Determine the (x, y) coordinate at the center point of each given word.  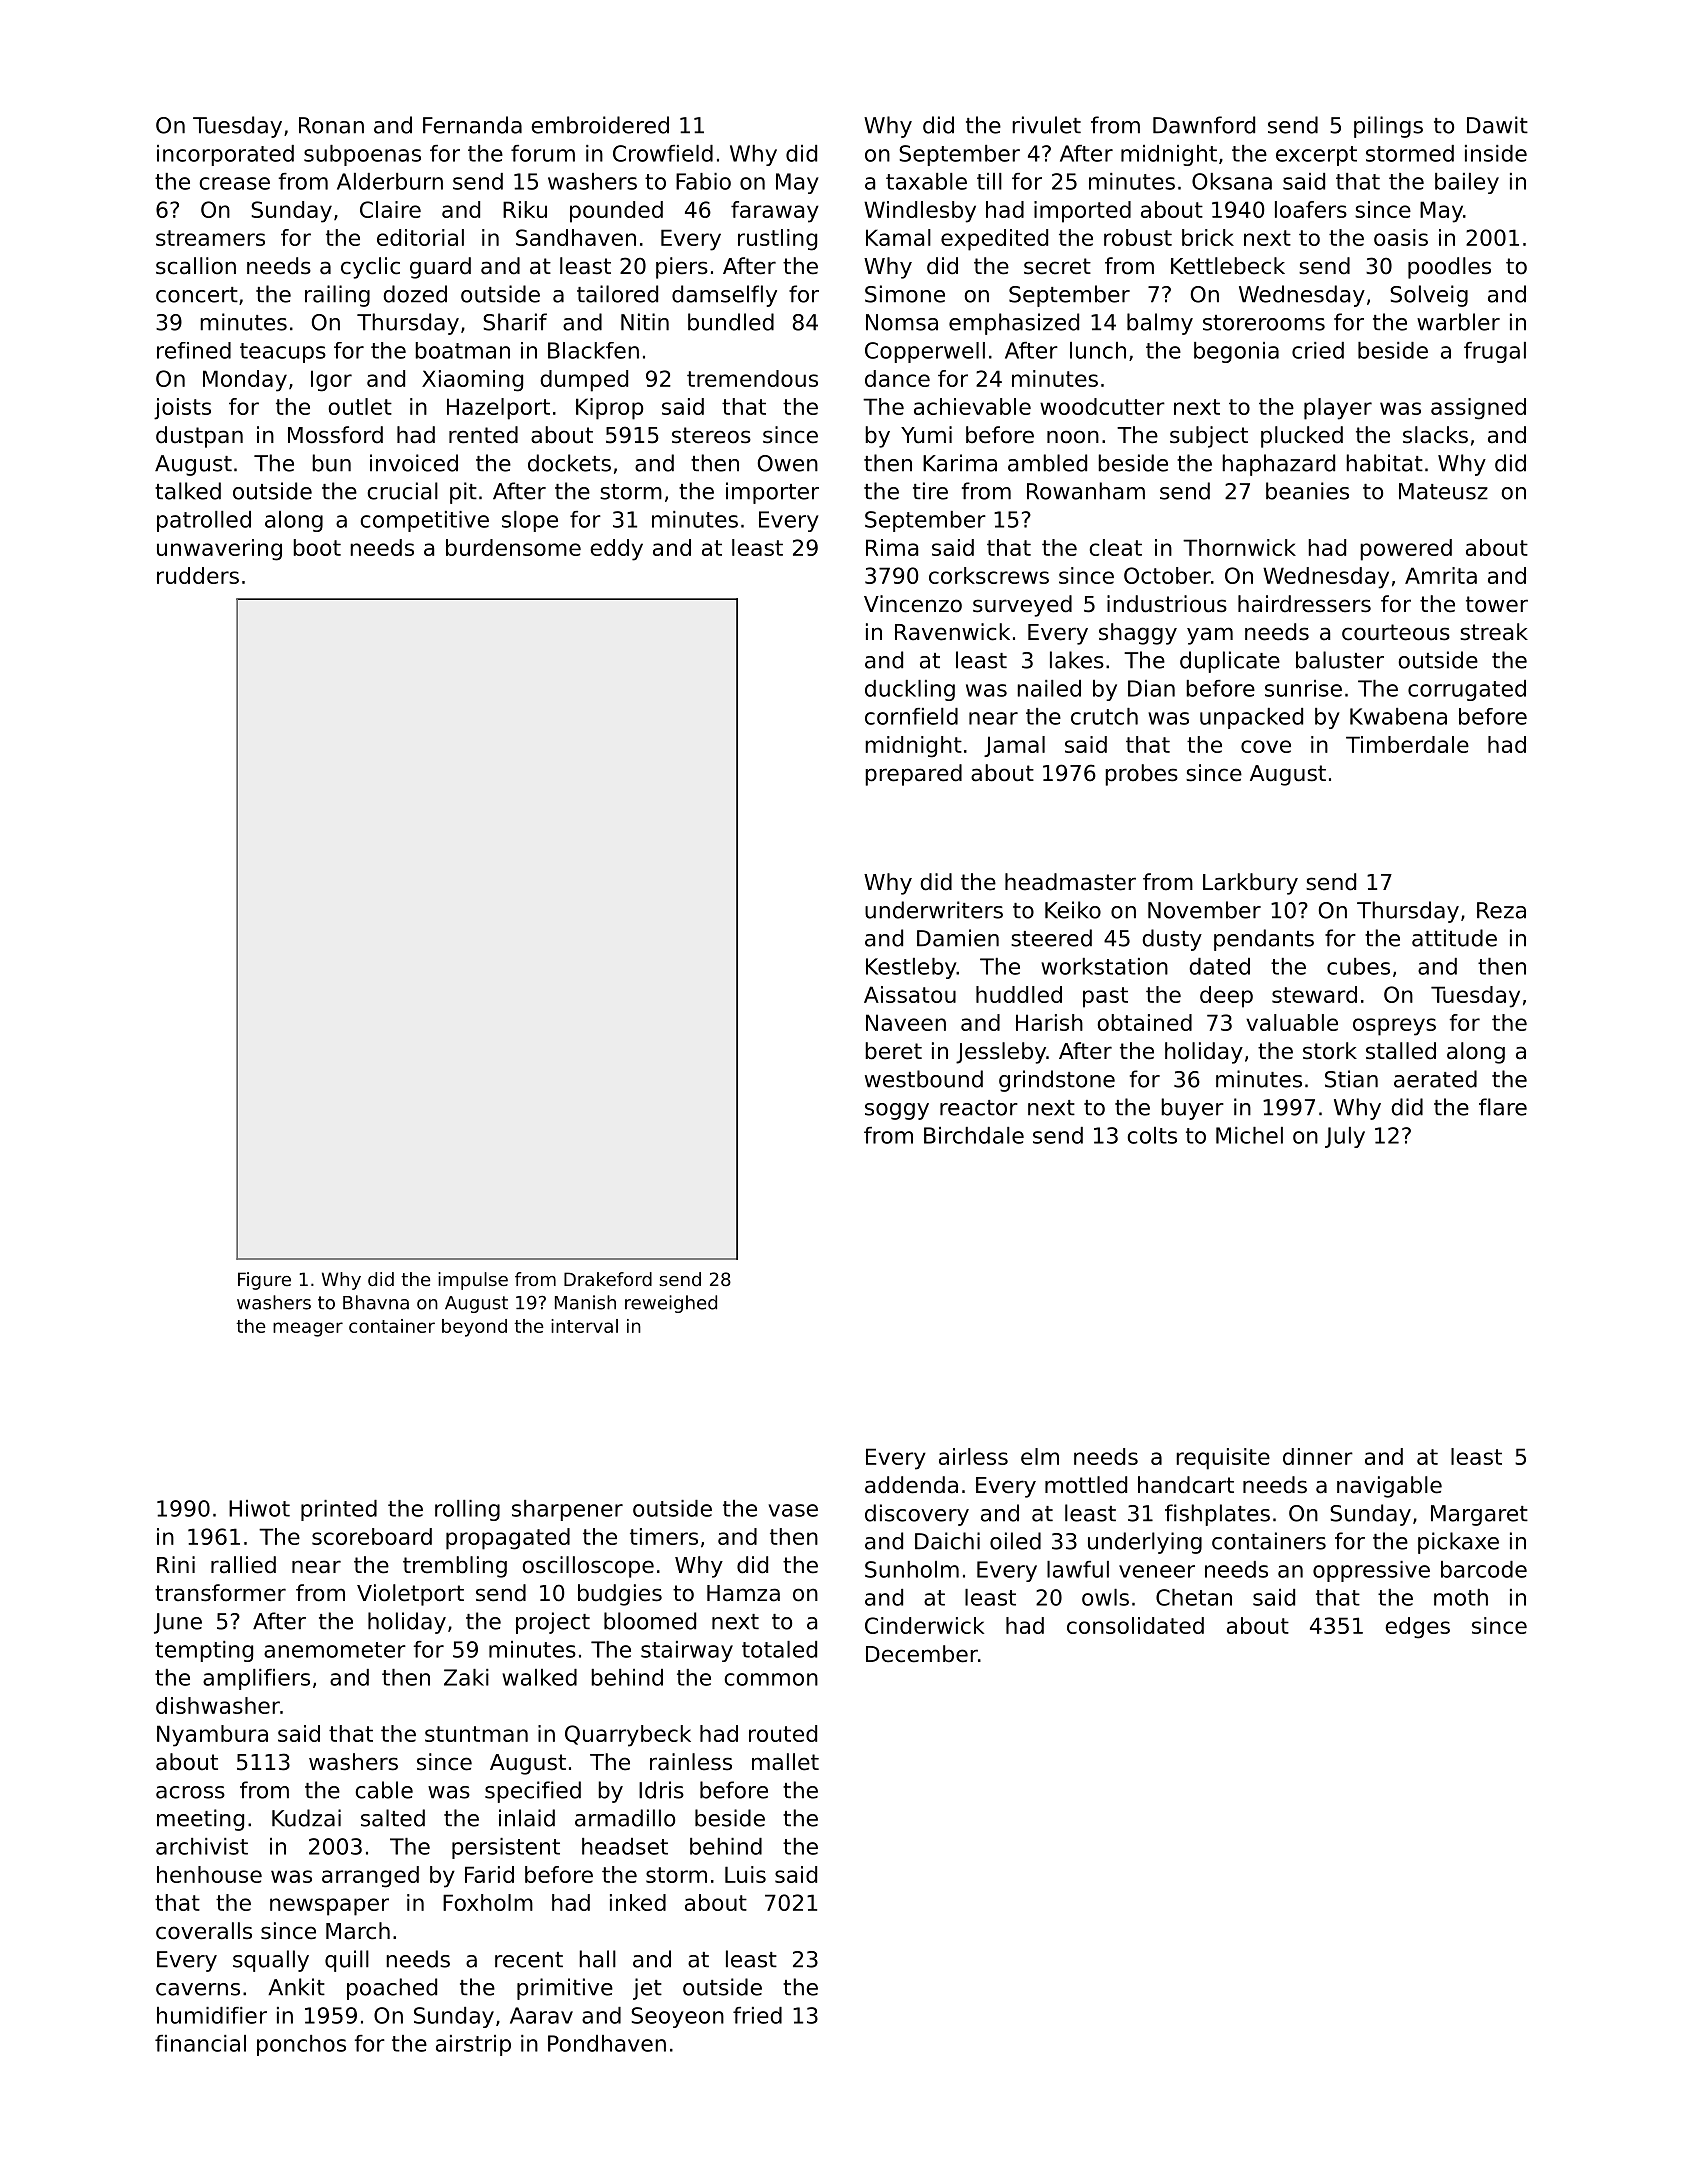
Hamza (743, 1593)
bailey (1467, 183)
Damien (958, 938)
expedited (994, 240)
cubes (1358, 966)
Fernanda (472, 125)
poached (392, 1989)
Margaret (1479, 1515)
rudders (198, 575)
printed (339, 1510)
